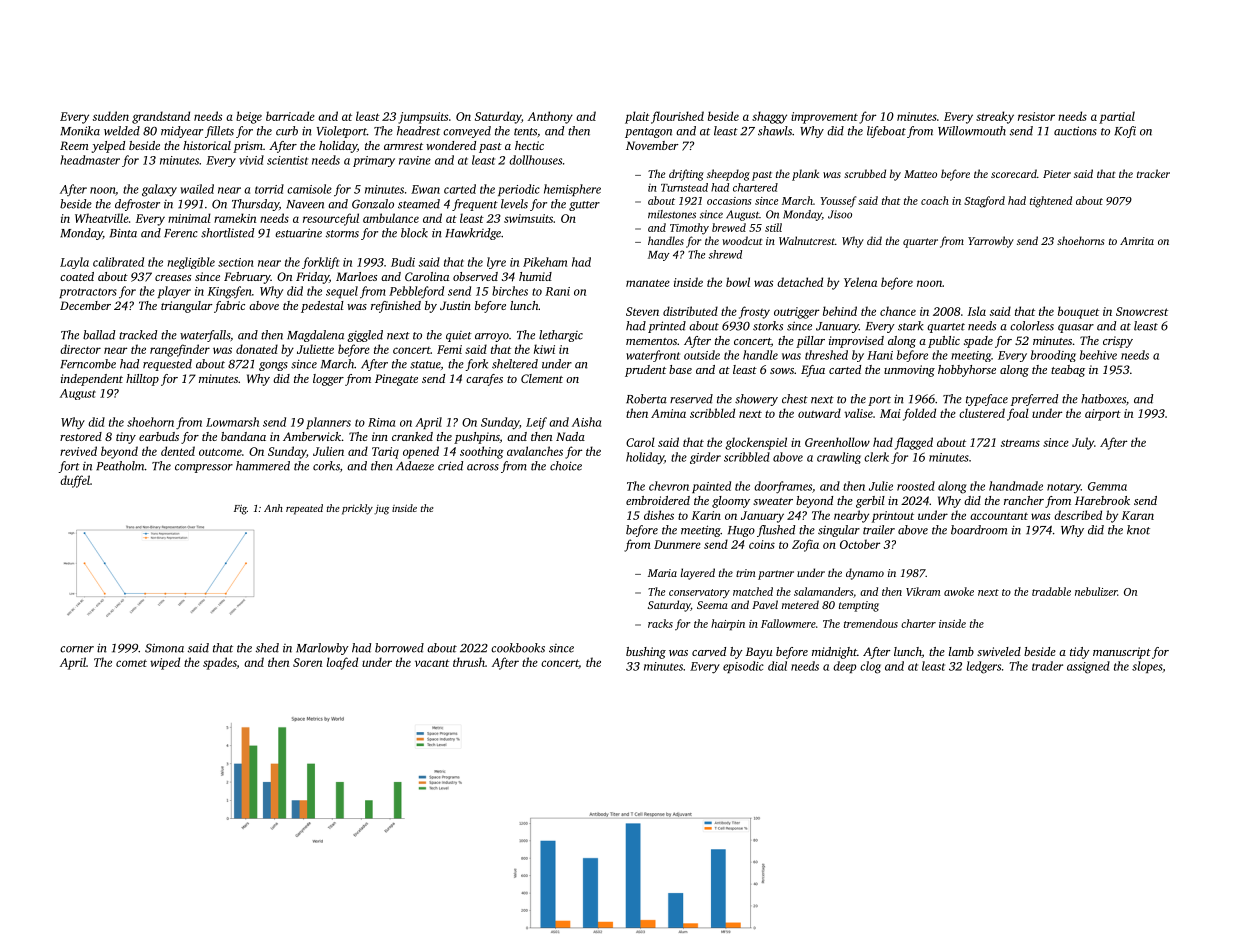  Describe the element at coordinates (131, 663) in the document. I see `comet` at that location.
